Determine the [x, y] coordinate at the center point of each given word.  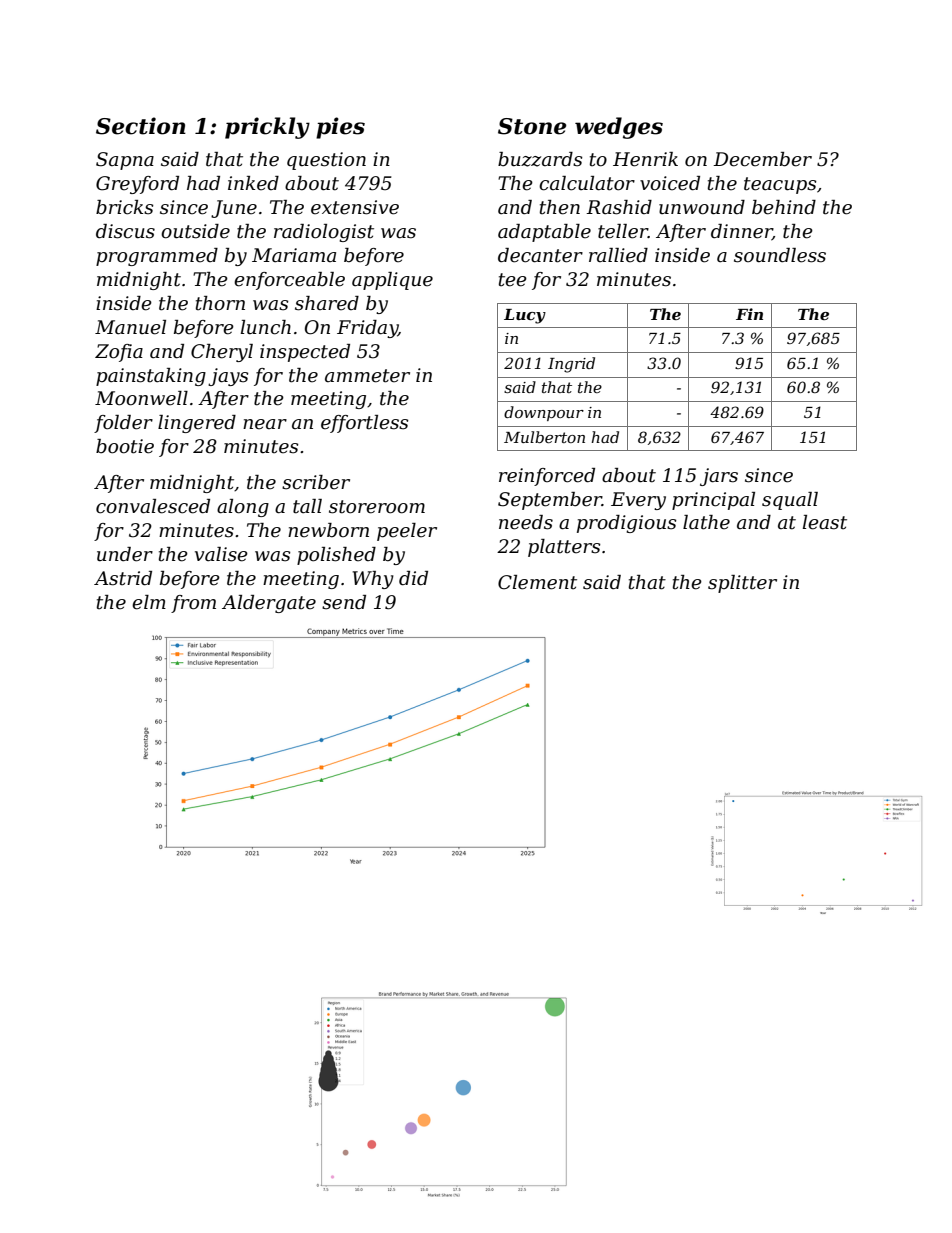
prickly [267, 128]
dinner [741, 232]
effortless [364, 424]
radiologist [324, 233]
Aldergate [269, 604]
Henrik [645, 159]
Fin [749, 314]
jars [719, 477]
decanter [540, 255]
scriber [316, 482]
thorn [220, 303]
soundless [780, 255]
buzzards [540, 159]
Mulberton [544, 437]
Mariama [294, 255]
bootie [125, 446]
